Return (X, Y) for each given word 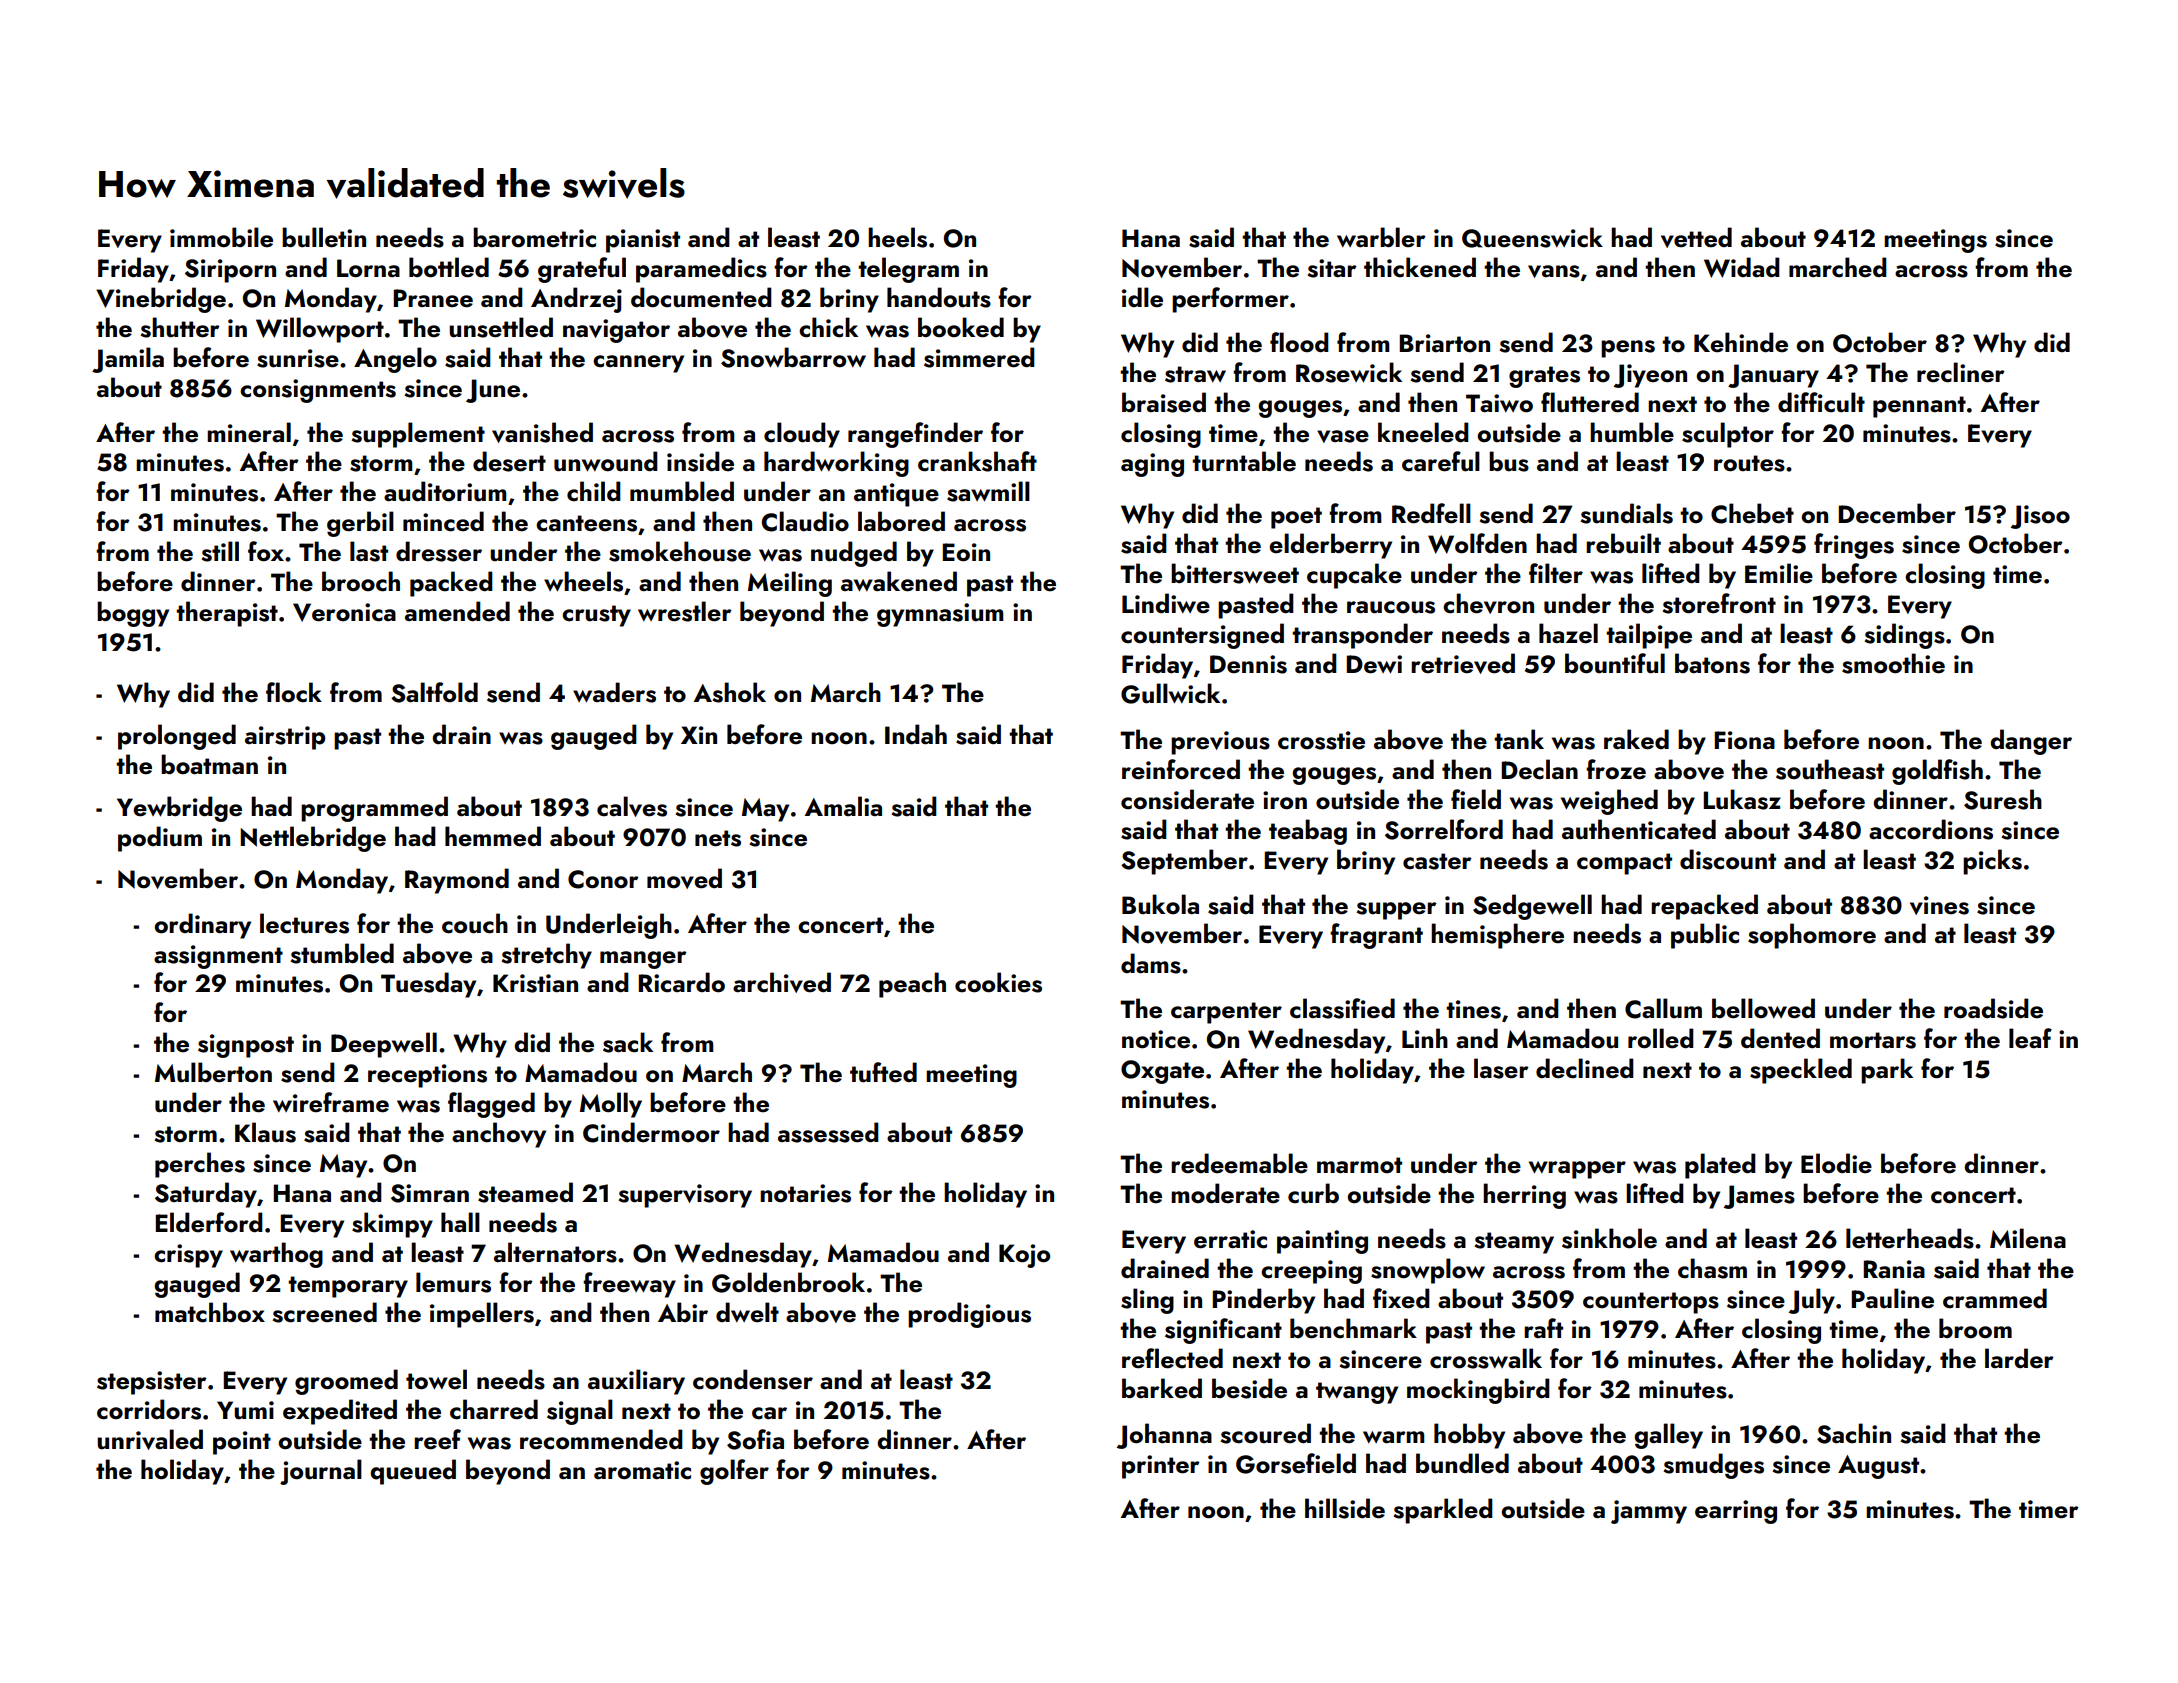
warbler (1381, 237)
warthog (276, 1255)
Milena (2028, 1238)
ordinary (202, 926)
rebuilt (1623, 543)
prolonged (177, 737)
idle (1142, 297)
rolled (1661, 1038)
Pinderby (1263, 1301)
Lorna (368, 268)
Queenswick (1532, 237)
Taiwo (1499, 403)
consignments (318, 391)
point (242, 1443)
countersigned (1202, 636)
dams (1151, 963)
